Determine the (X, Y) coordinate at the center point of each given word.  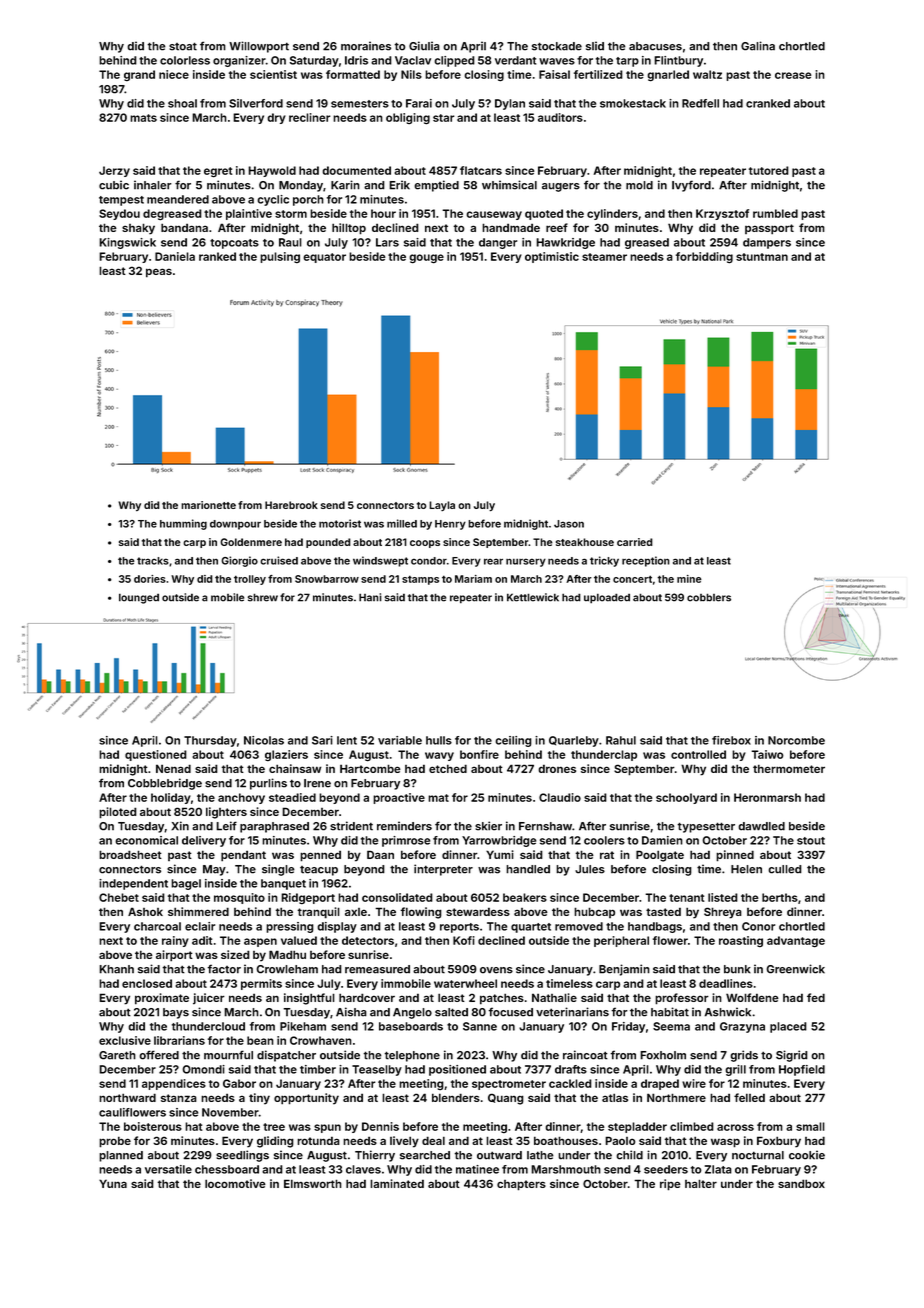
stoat (183, 46)
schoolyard (686, 798)
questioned (156, 755)
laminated (397, 1183)
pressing (290, 927)
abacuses (655, 46)
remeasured (377, 969)
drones (557, 768)
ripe (670, 1185)
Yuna (113, 1183)
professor (682, 999)
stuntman (762, 257)
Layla (442, 506)
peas (159, 273)
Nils (411, 74)
